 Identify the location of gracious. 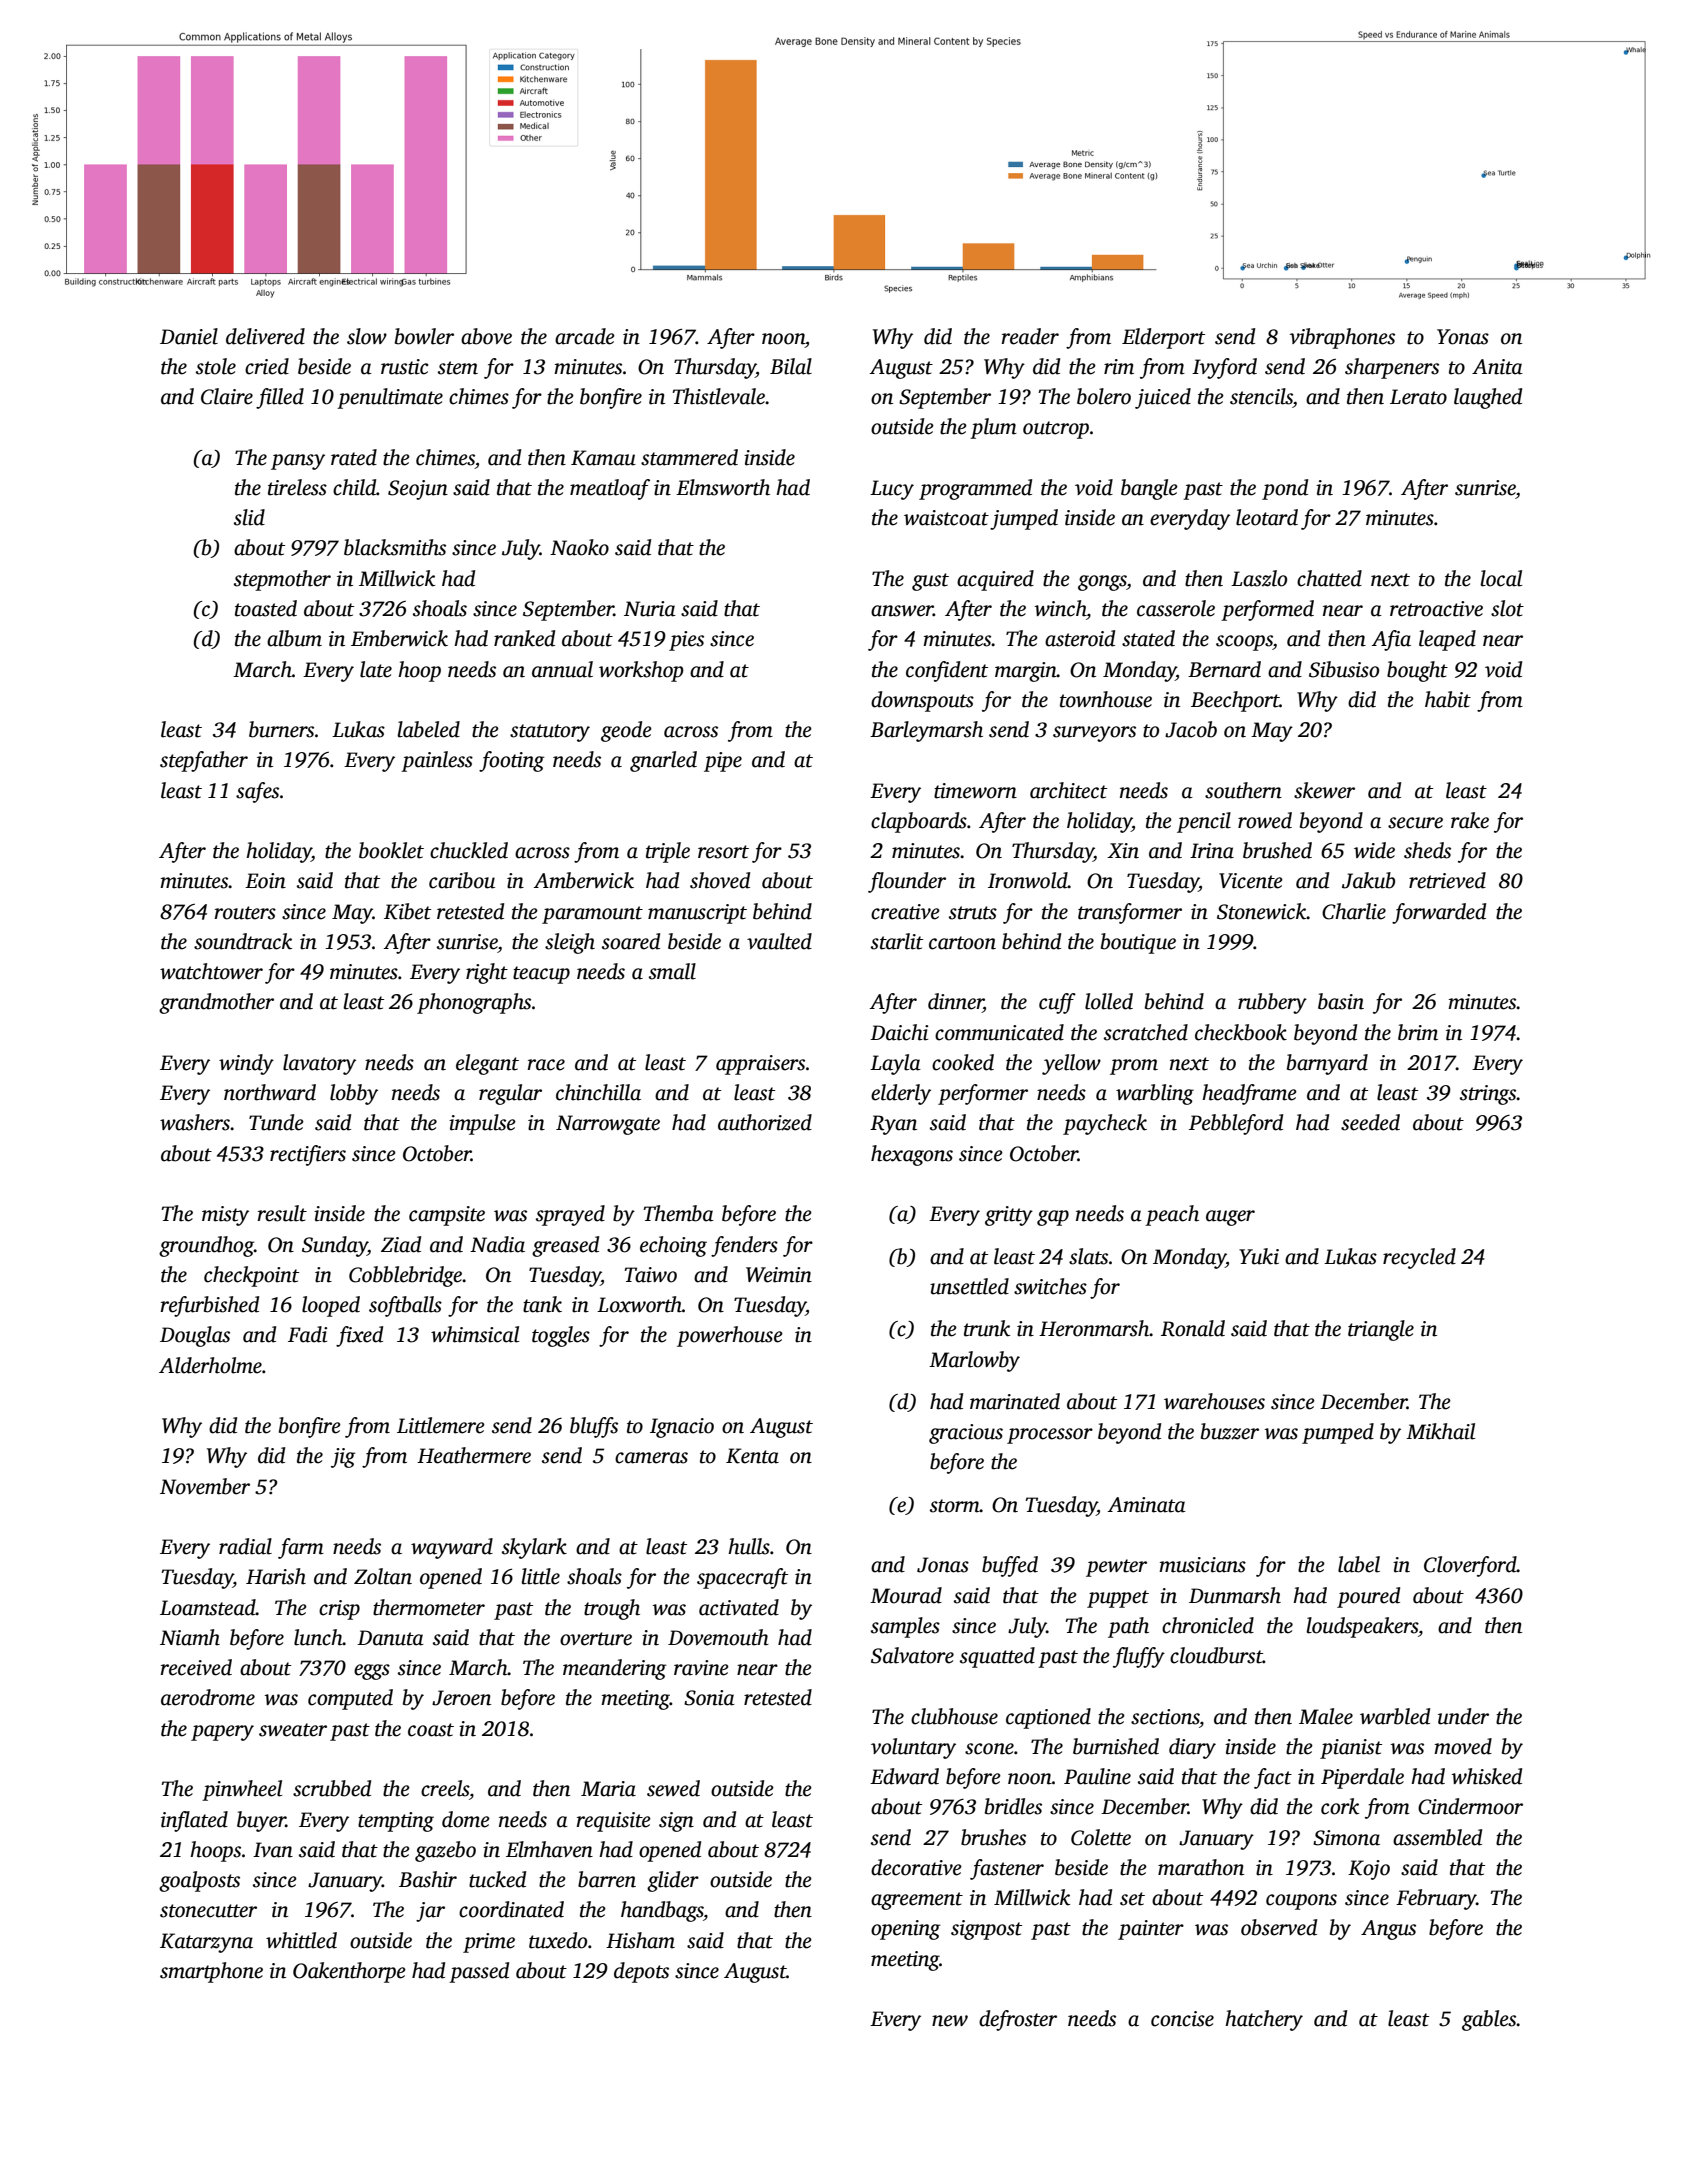
(966, 1434).
